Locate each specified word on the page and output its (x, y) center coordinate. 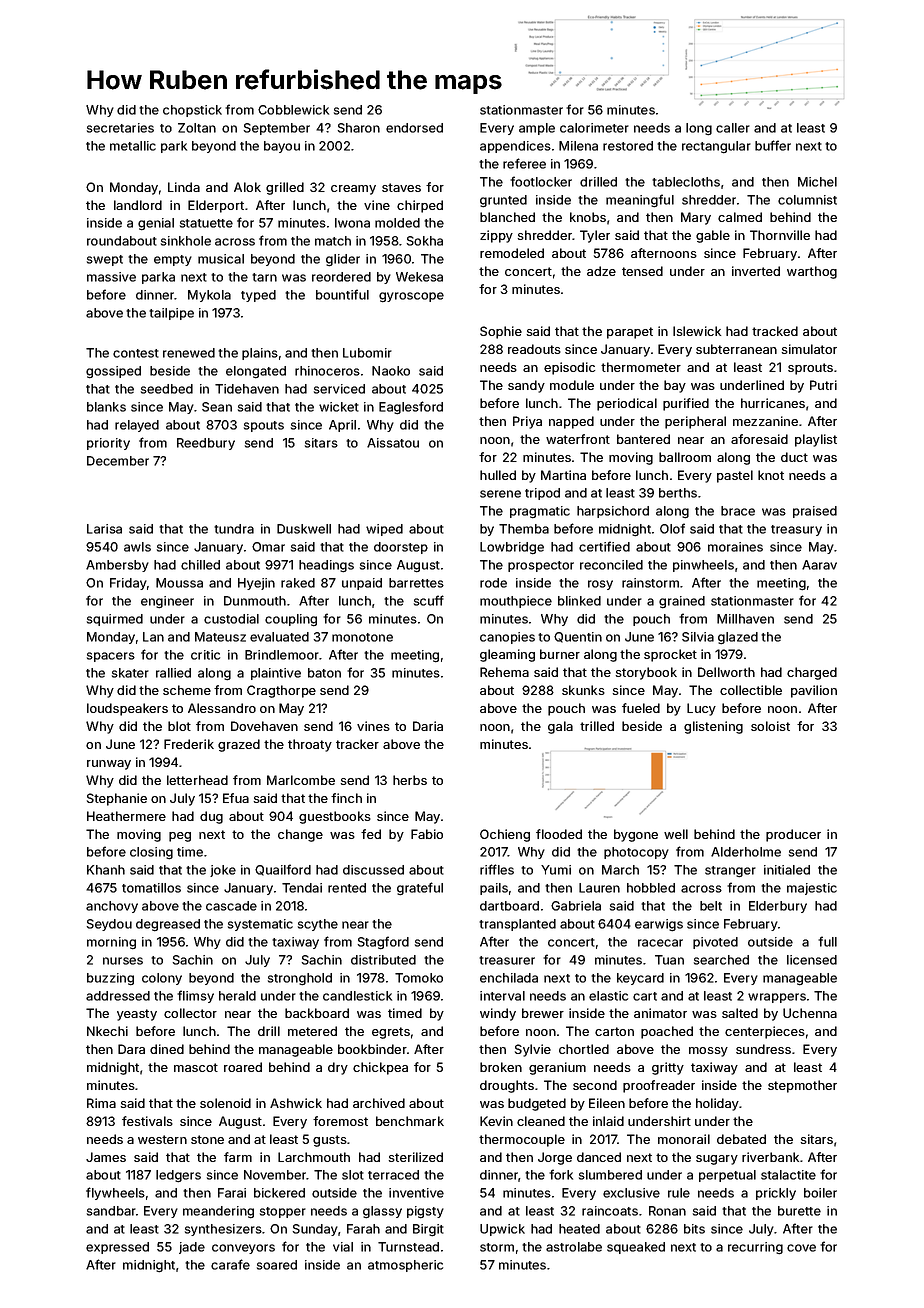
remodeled (512, 253)
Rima (101, 1103)
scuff (429, 600)
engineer (167, 602)
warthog (812, 272)
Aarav (819, 565)
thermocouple (522, 1140)
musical (221, 259)
